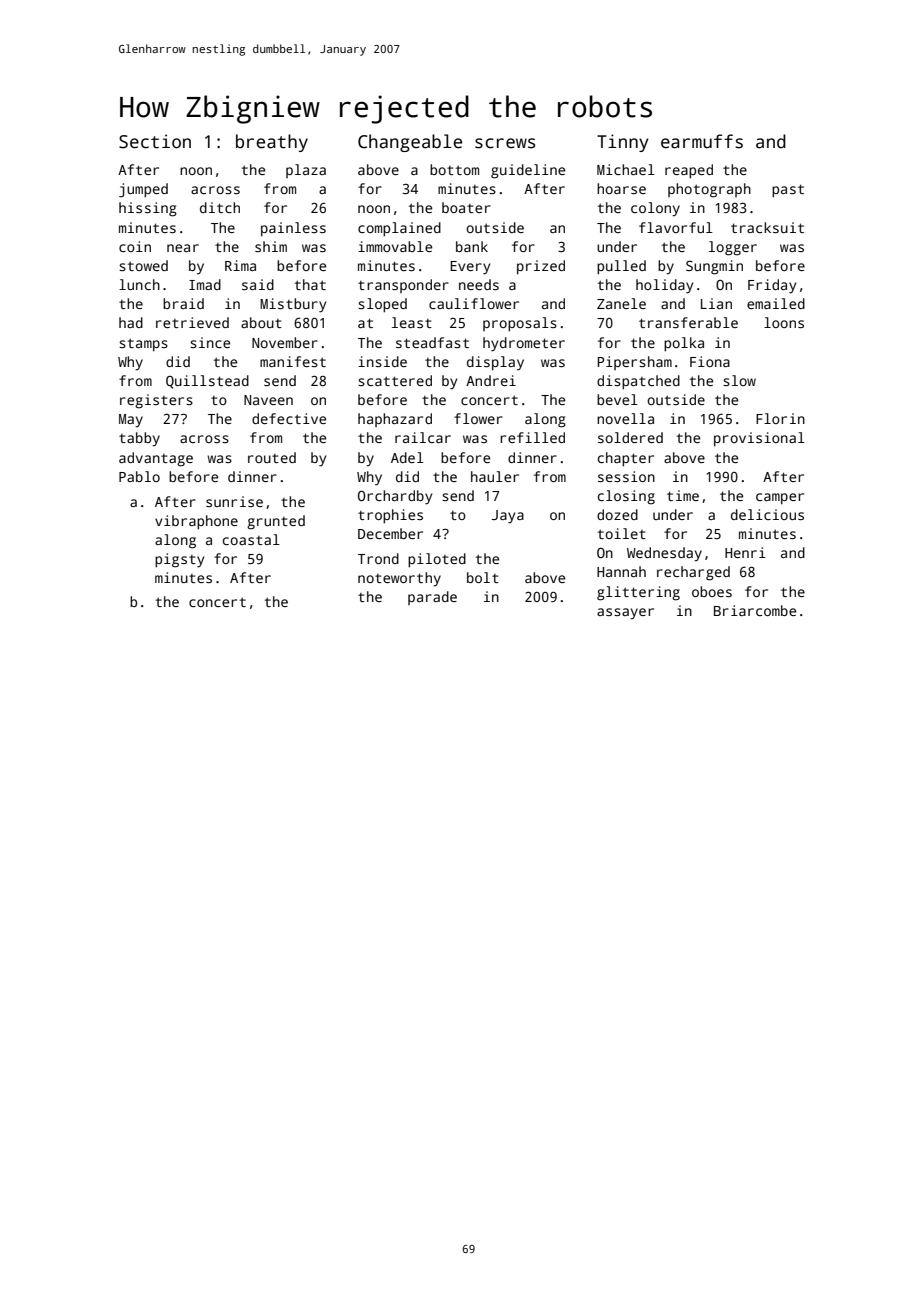 The width and height of the screenshot is (924, 1308). What do you see at coordinates (410, 143) in the screenshot?
I see `Changeable` at bounding box center [410, 143].
